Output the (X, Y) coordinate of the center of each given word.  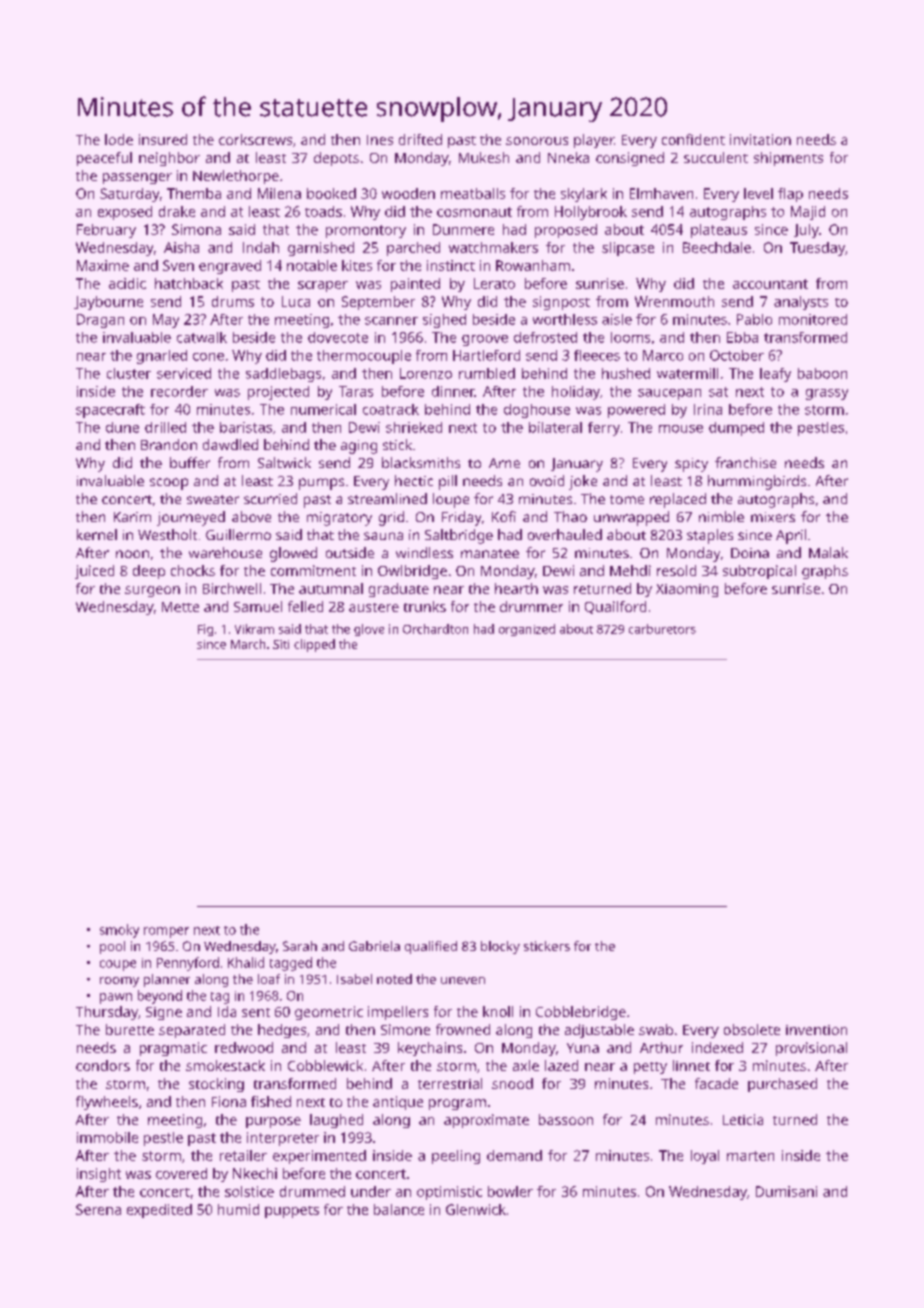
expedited (159, 1211)
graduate (399, 590)
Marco (663, 355)
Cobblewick (325, 1065)
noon (132, 554)
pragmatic (173, 1049)
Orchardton (435, 629)
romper (166, 932)
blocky (500, 947)
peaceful (104, 159)
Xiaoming (687, 590)
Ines (380, 140)
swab (656, 1029)
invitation (760, 139)
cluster (129, 373)
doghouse (537, 411)
